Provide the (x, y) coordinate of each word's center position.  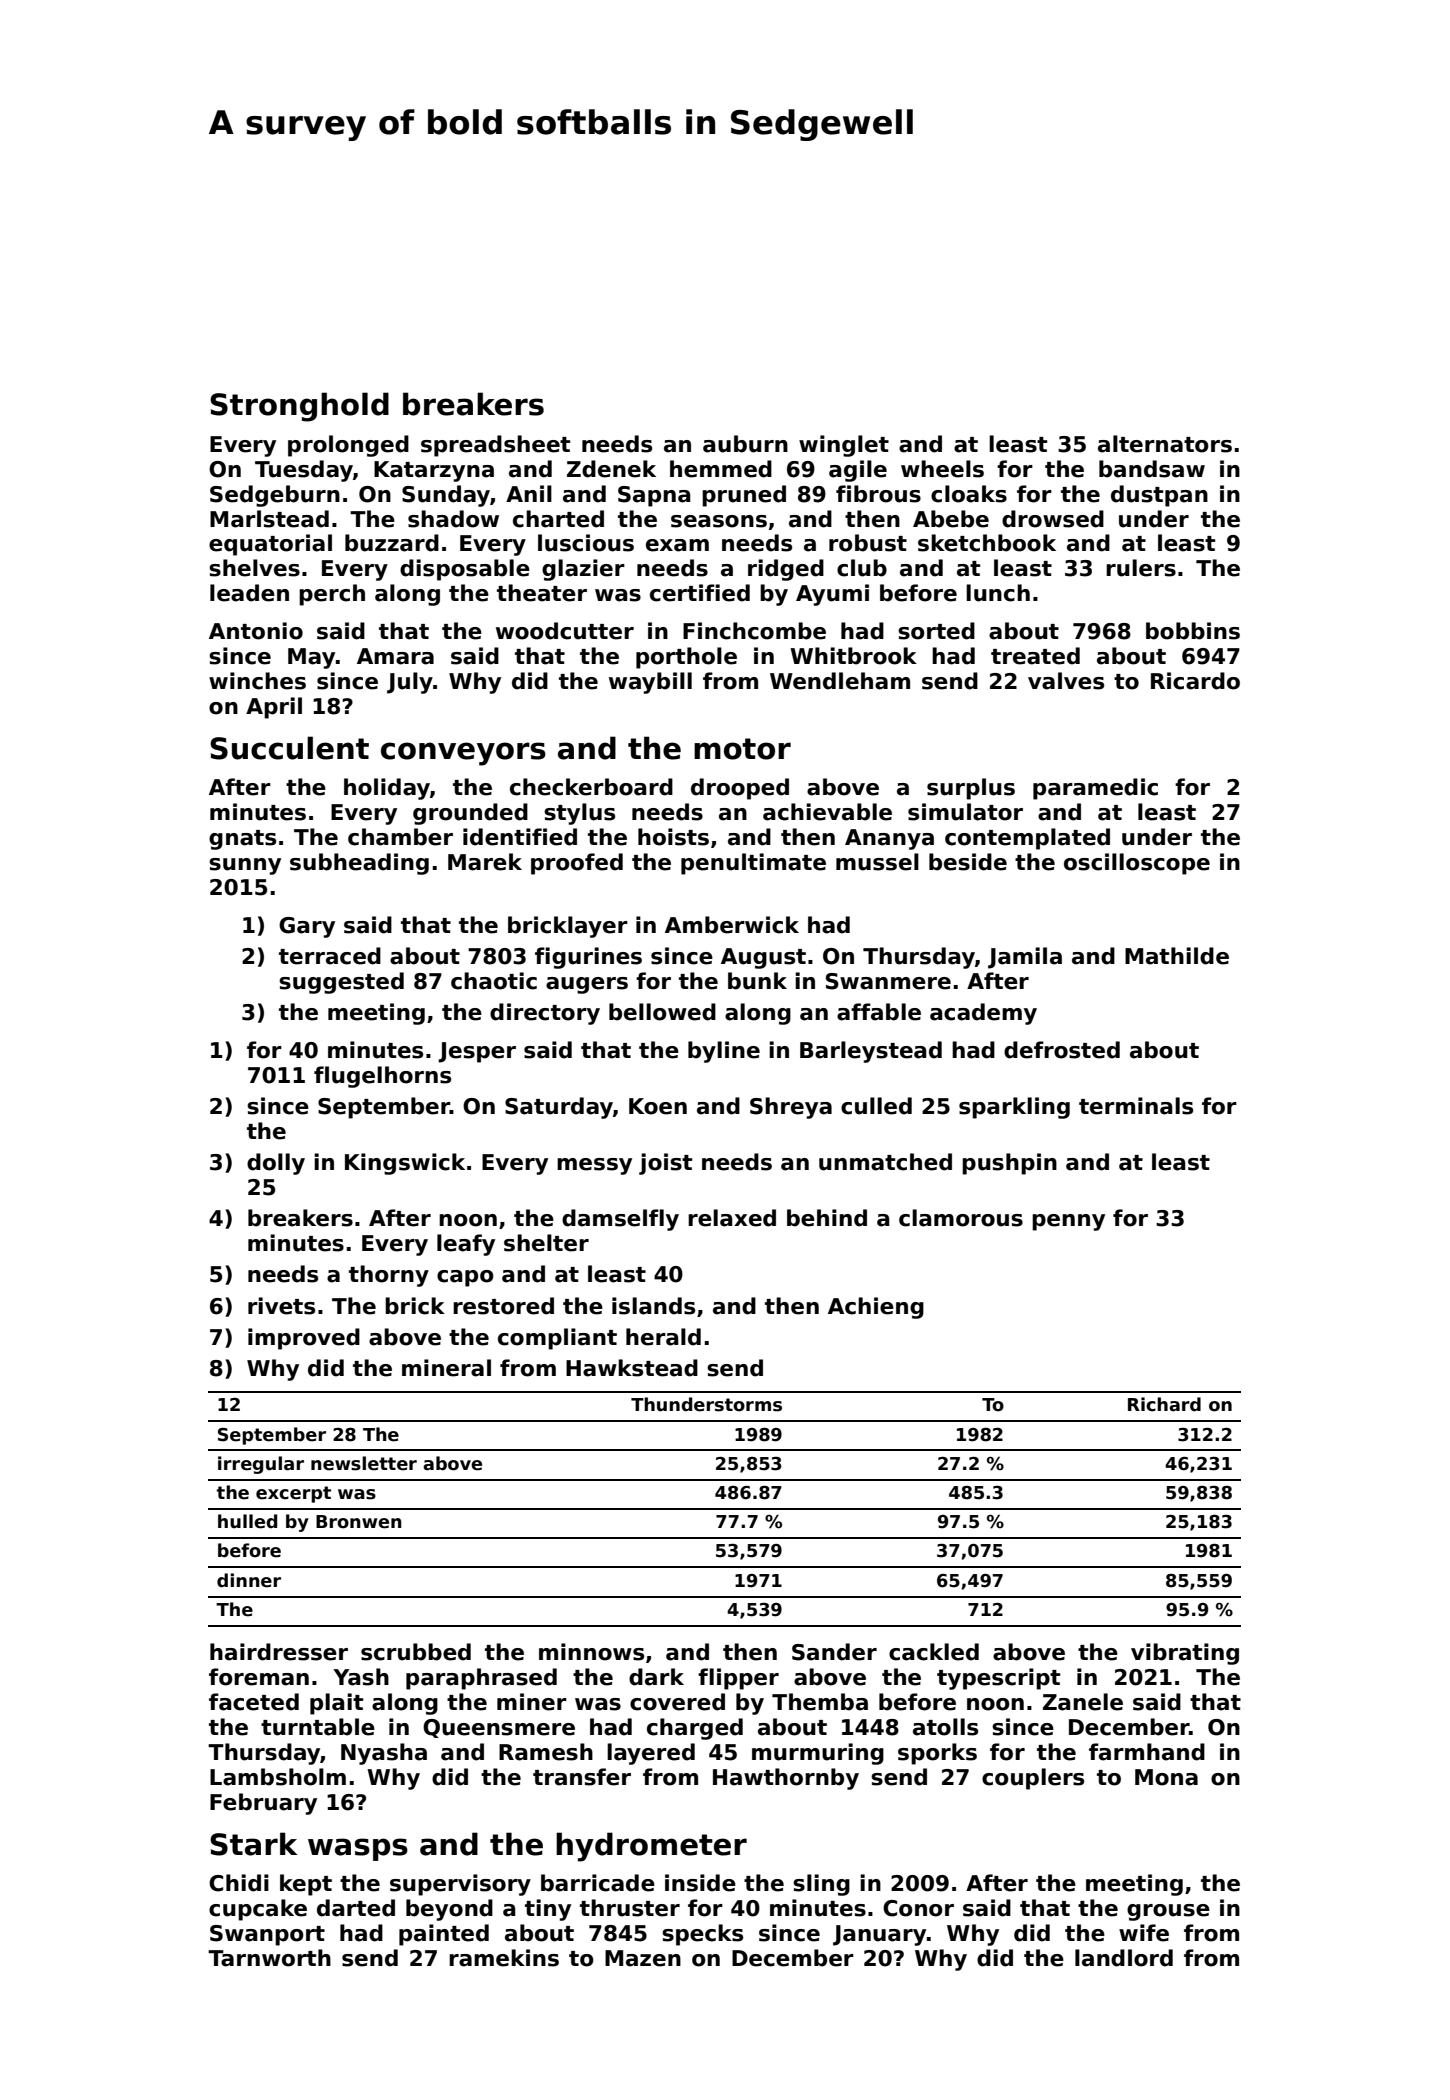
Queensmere (499, 1728)
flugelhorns (382, 1077)
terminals (1136, 1106)
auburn (745, 444)
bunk (757, 981)
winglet (844, 446)
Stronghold (299, 407)
